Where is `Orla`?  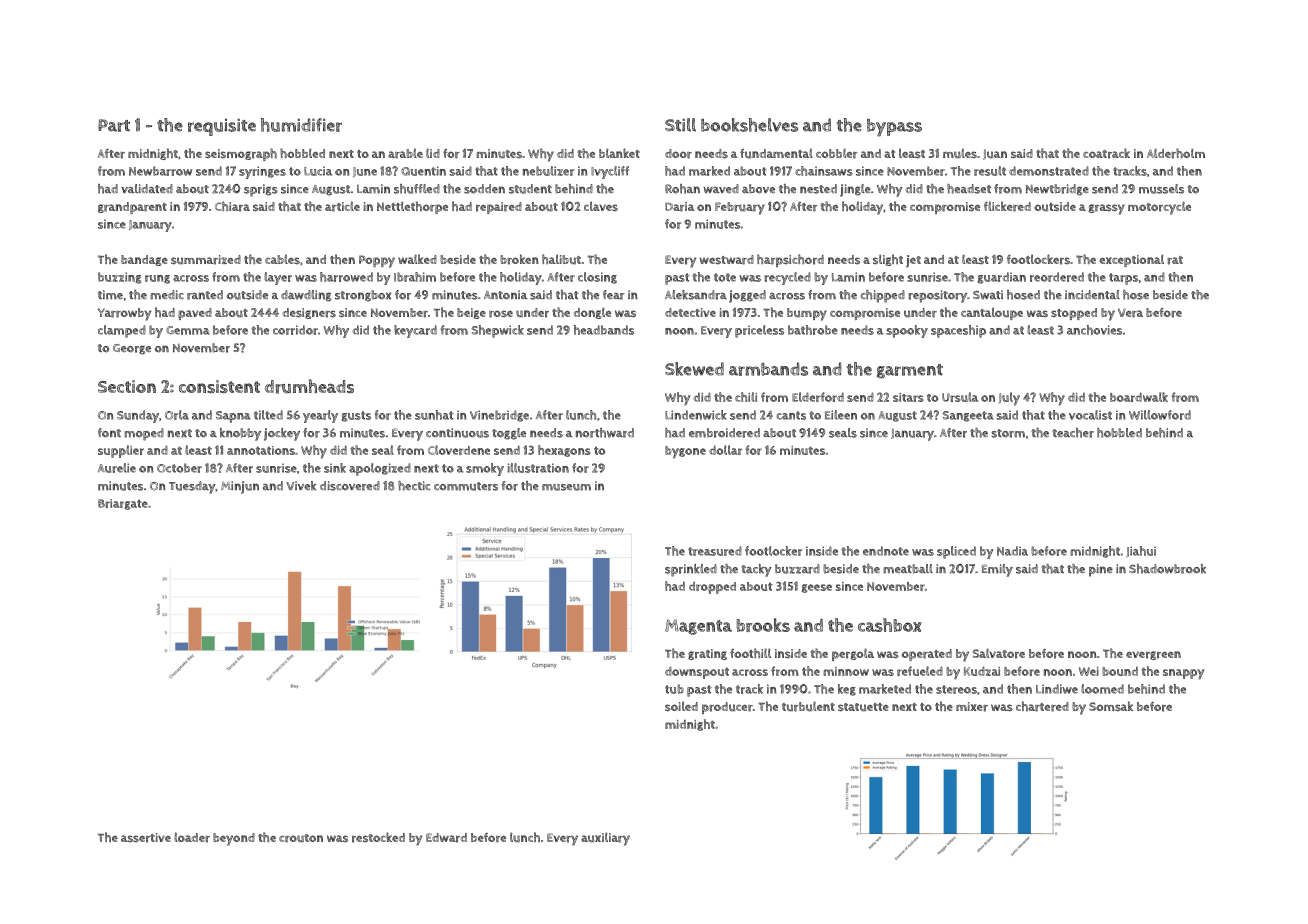
Orla is located at coordinates (177, 415).
